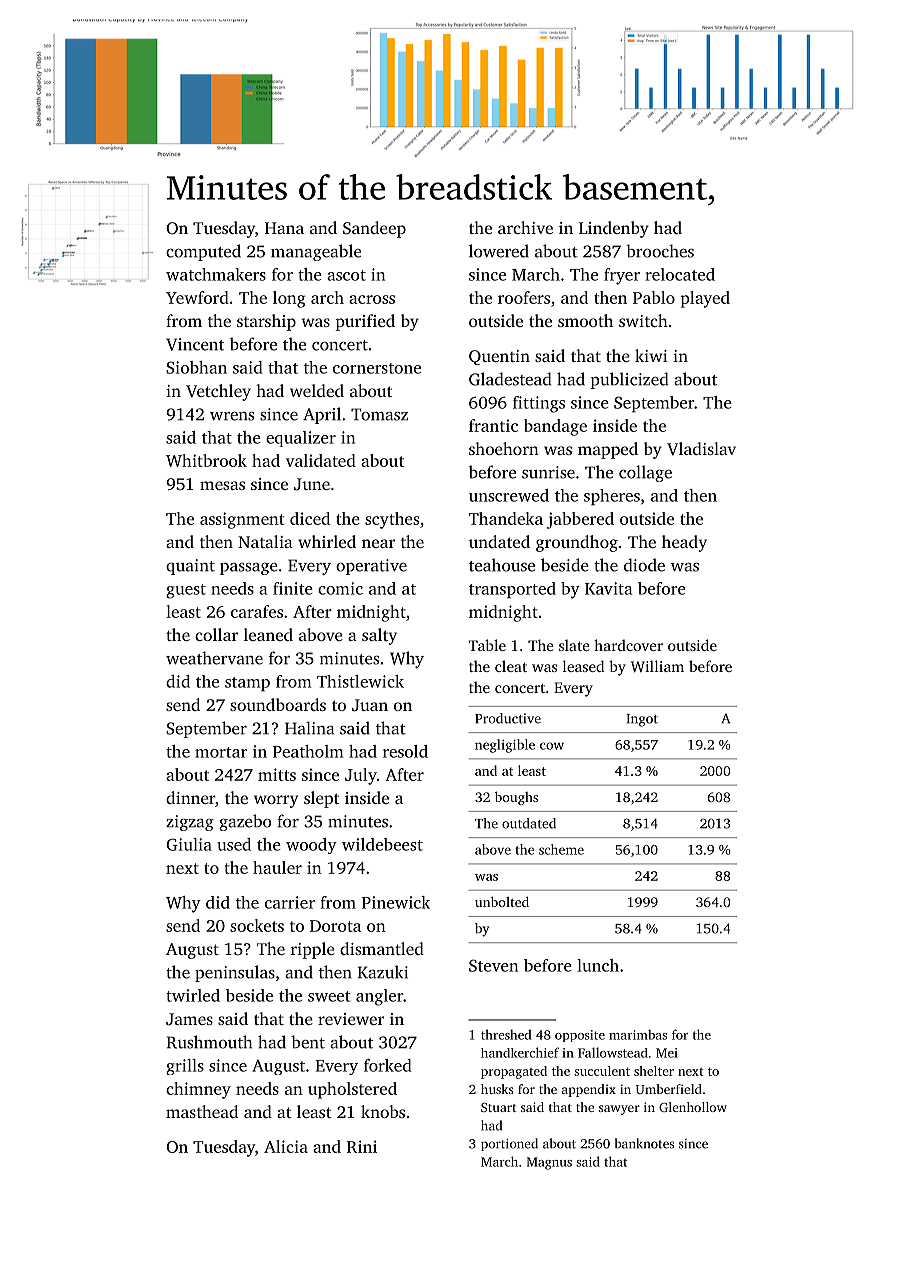 The width and height of the screenshot is (903, 1282). I want to click on lunch, so click(598, 965).
